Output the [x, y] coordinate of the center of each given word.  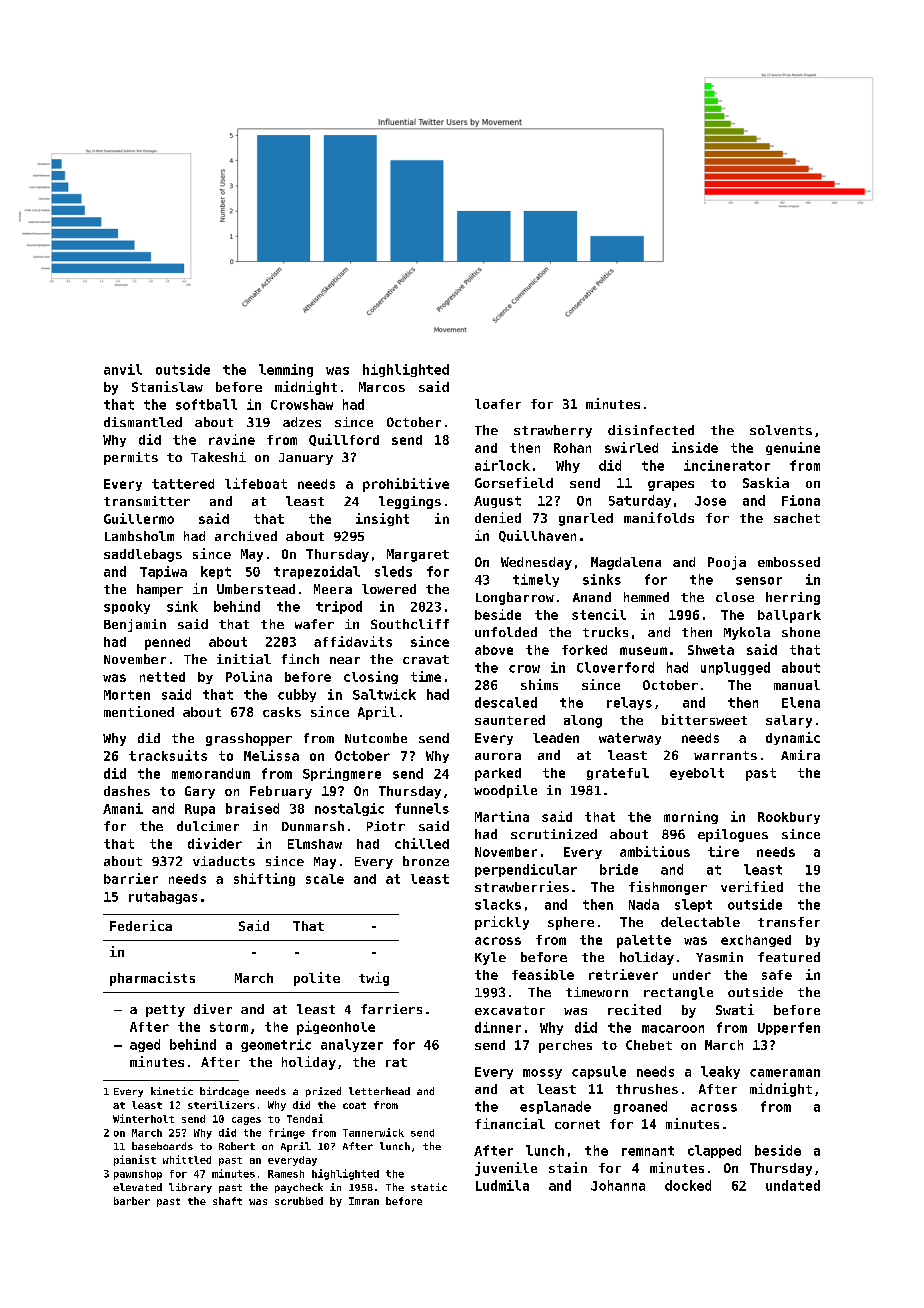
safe [777, 975]
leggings [410, 502]
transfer [789, 922]
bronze [426, 861]
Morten [127, 695]
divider [215, 843]
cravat [426, 659]
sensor [759, 581]
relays [629, 703]
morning [691, 817]
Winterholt [143, 1118]
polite [317, 979]
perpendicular [526, 870]
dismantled [143, 422]
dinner [498, 1027]
